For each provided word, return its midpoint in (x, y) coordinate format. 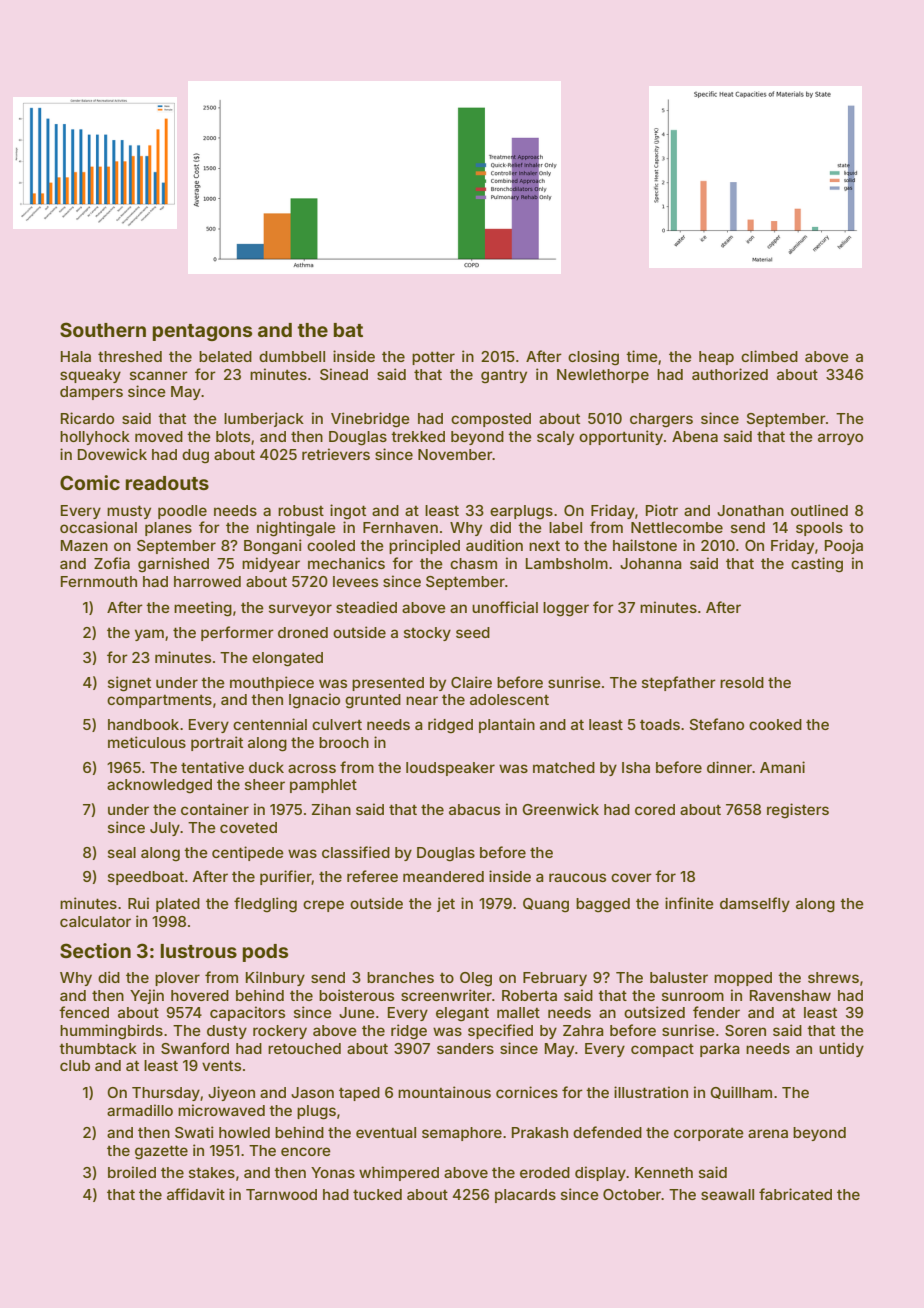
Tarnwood (281, 1194)
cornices (527, 1092)
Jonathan (750, 510)
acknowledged (159, 786)
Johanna (651, 563)
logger (566, 609)
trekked (418, 436)
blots (233, 436)
